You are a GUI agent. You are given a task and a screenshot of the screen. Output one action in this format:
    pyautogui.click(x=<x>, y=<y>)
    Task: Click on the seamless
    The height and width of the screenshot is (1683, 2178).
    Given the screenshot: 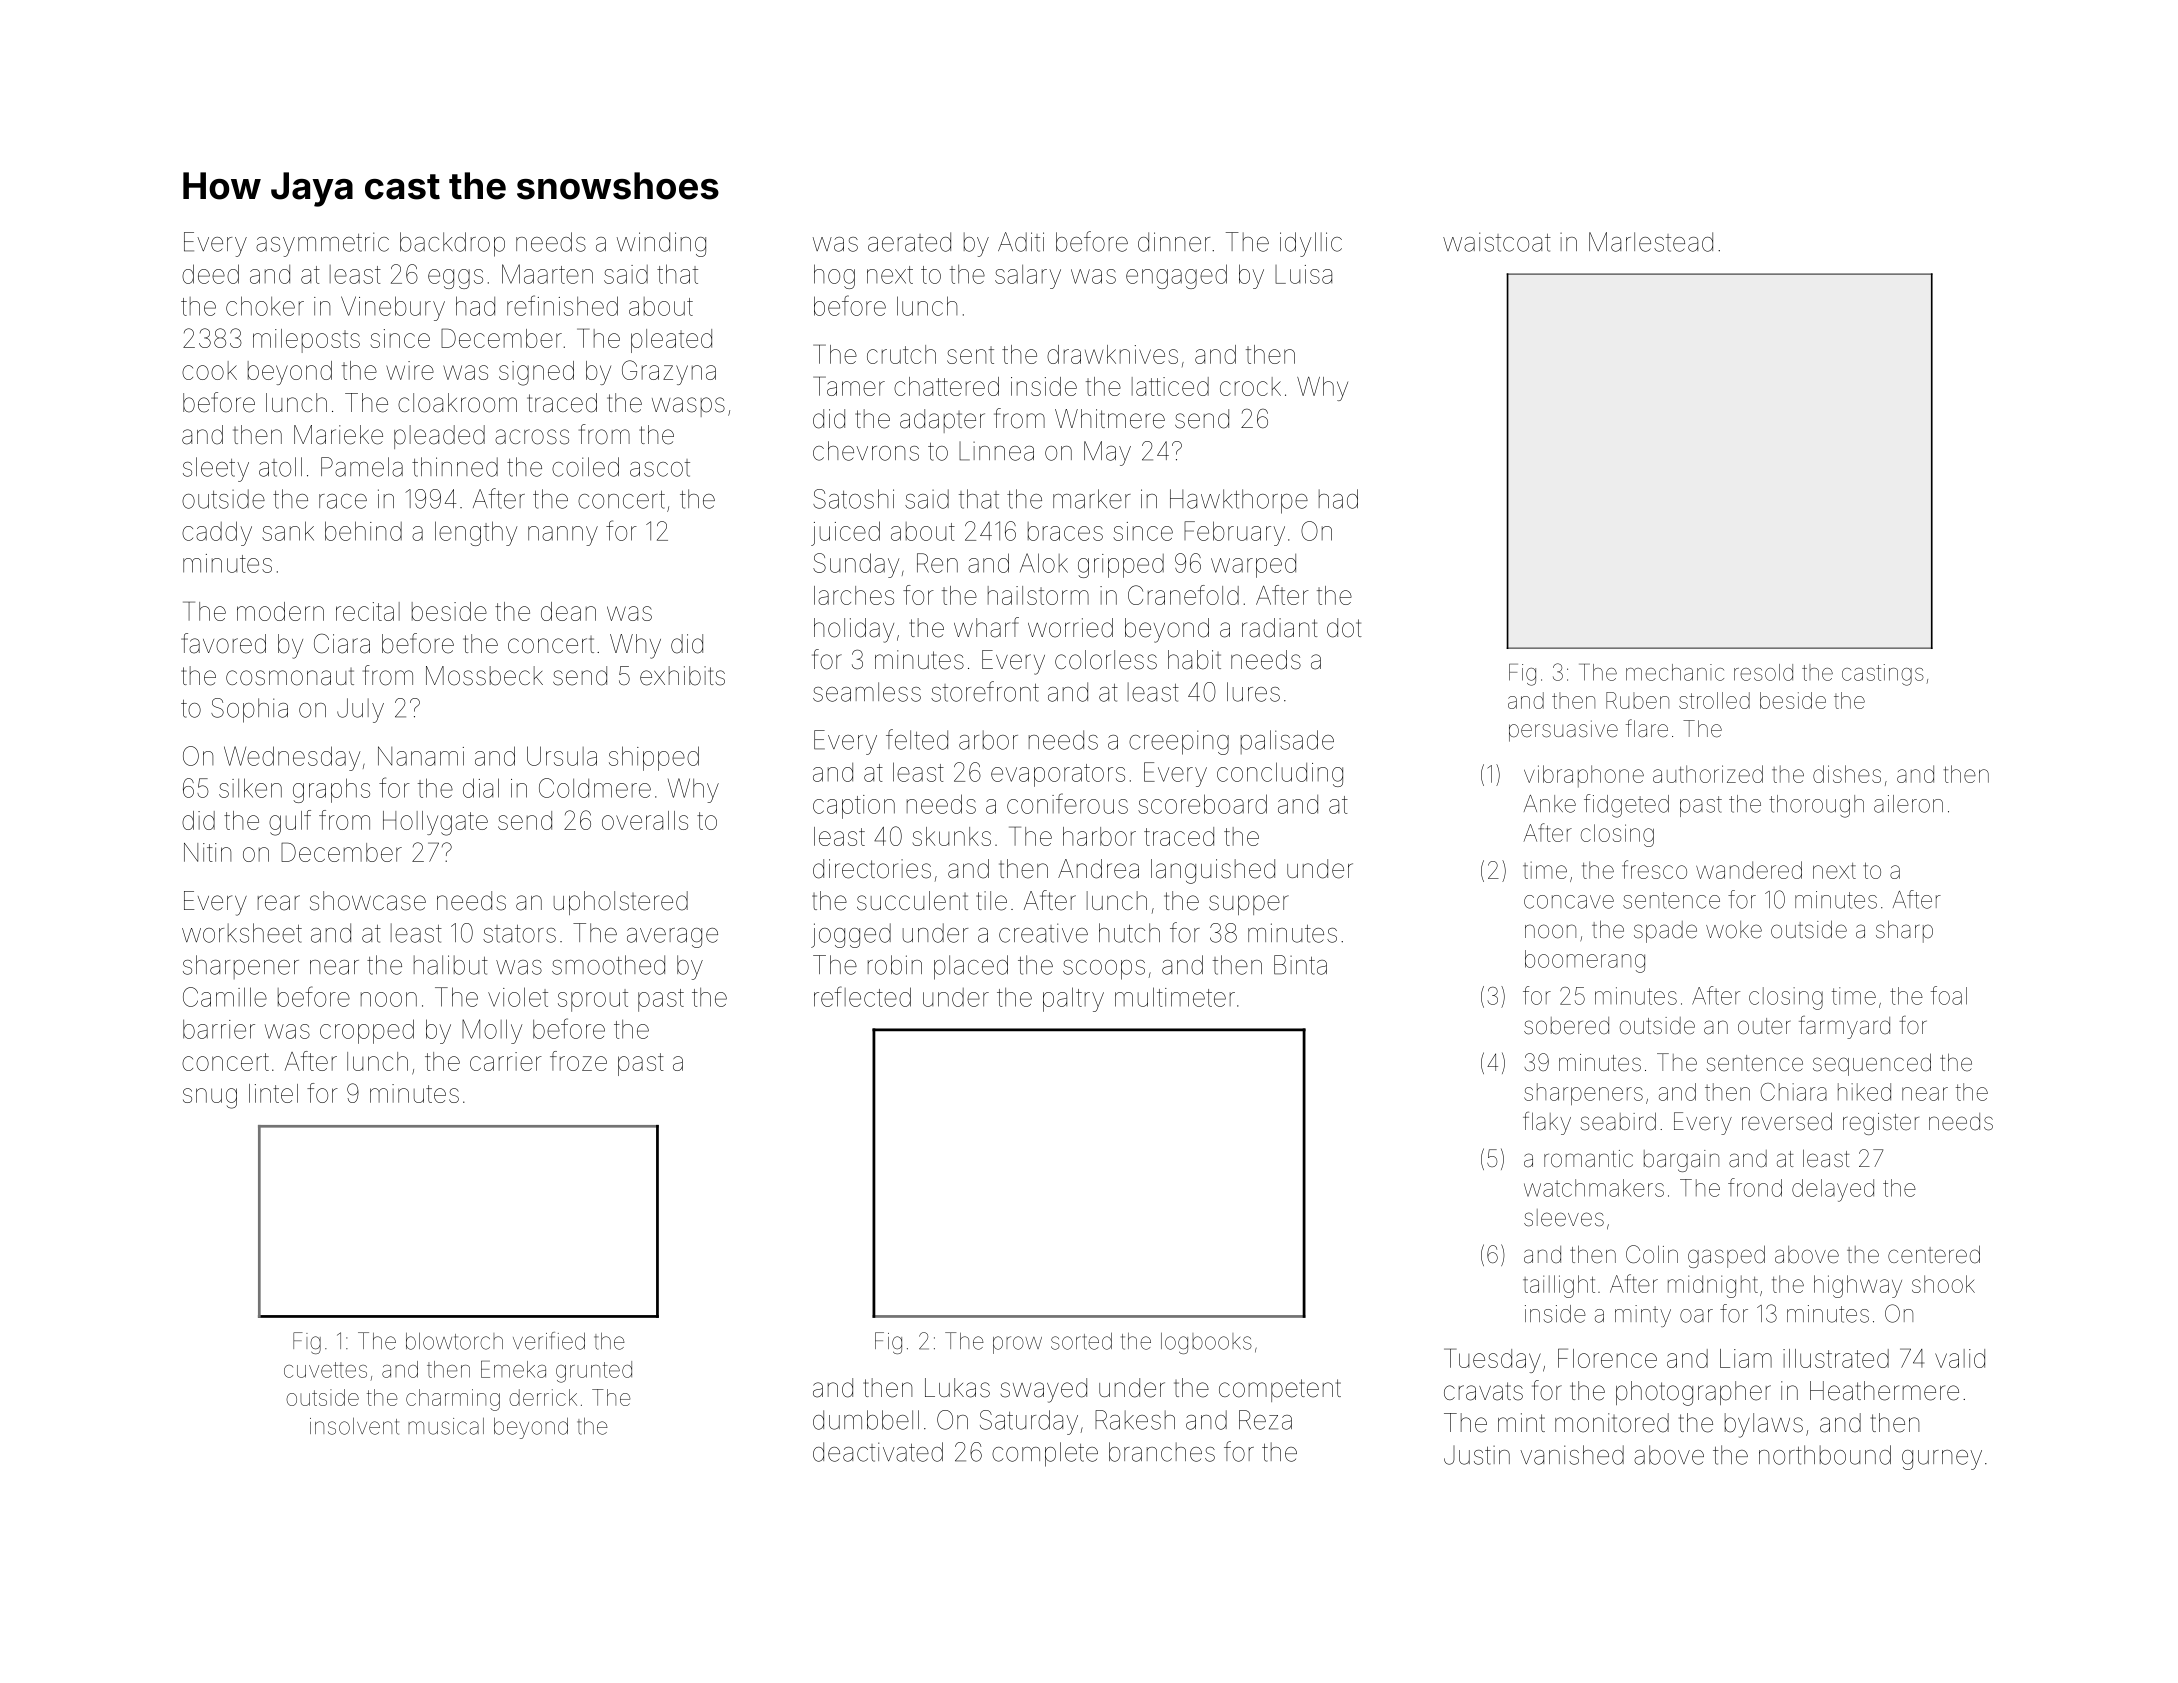 What is the action you would take?
    pyautogui.click(x=867, y=692)
